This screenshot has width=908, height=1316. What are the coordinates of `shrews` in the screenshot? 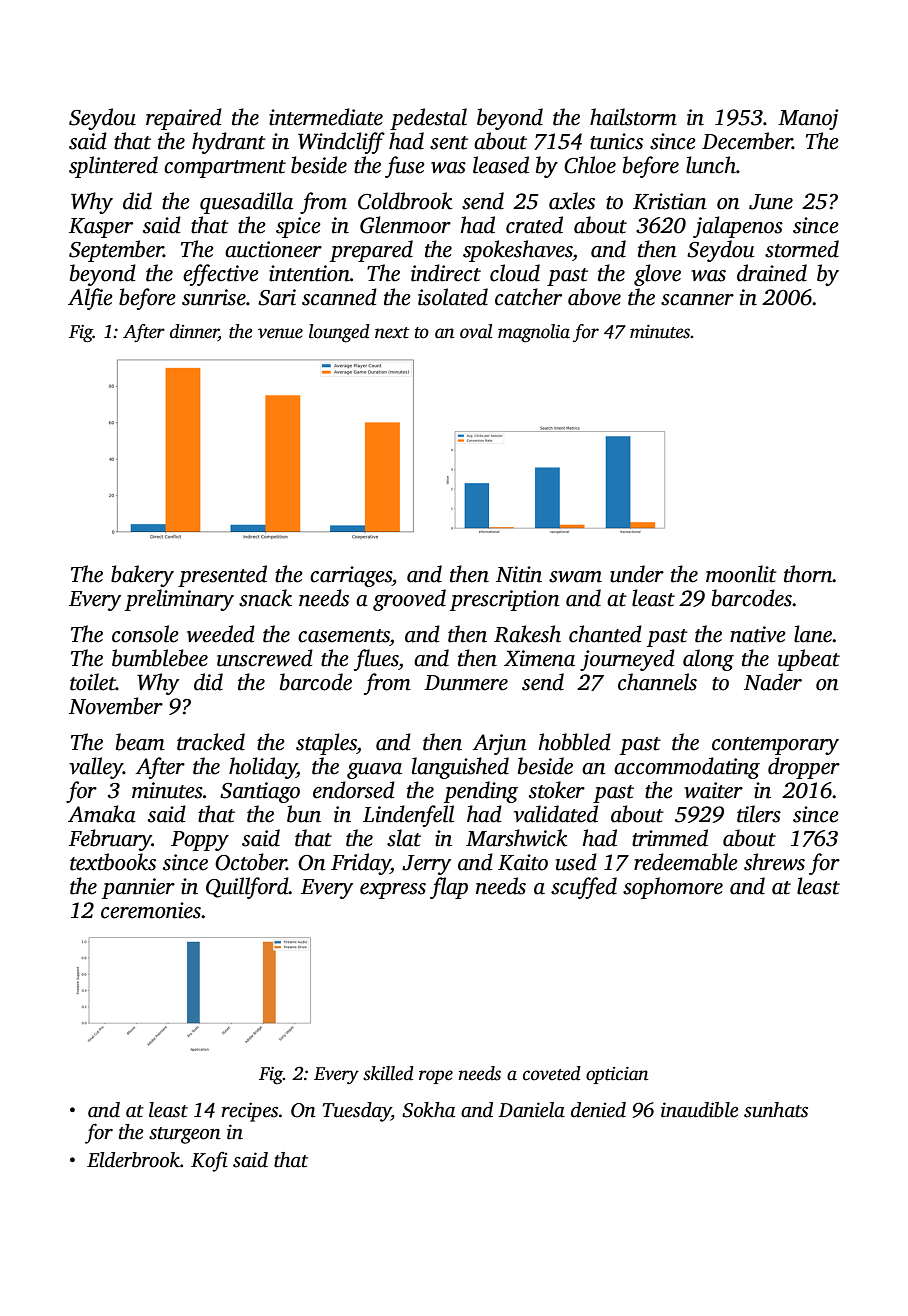 It's located at (774, 862).
